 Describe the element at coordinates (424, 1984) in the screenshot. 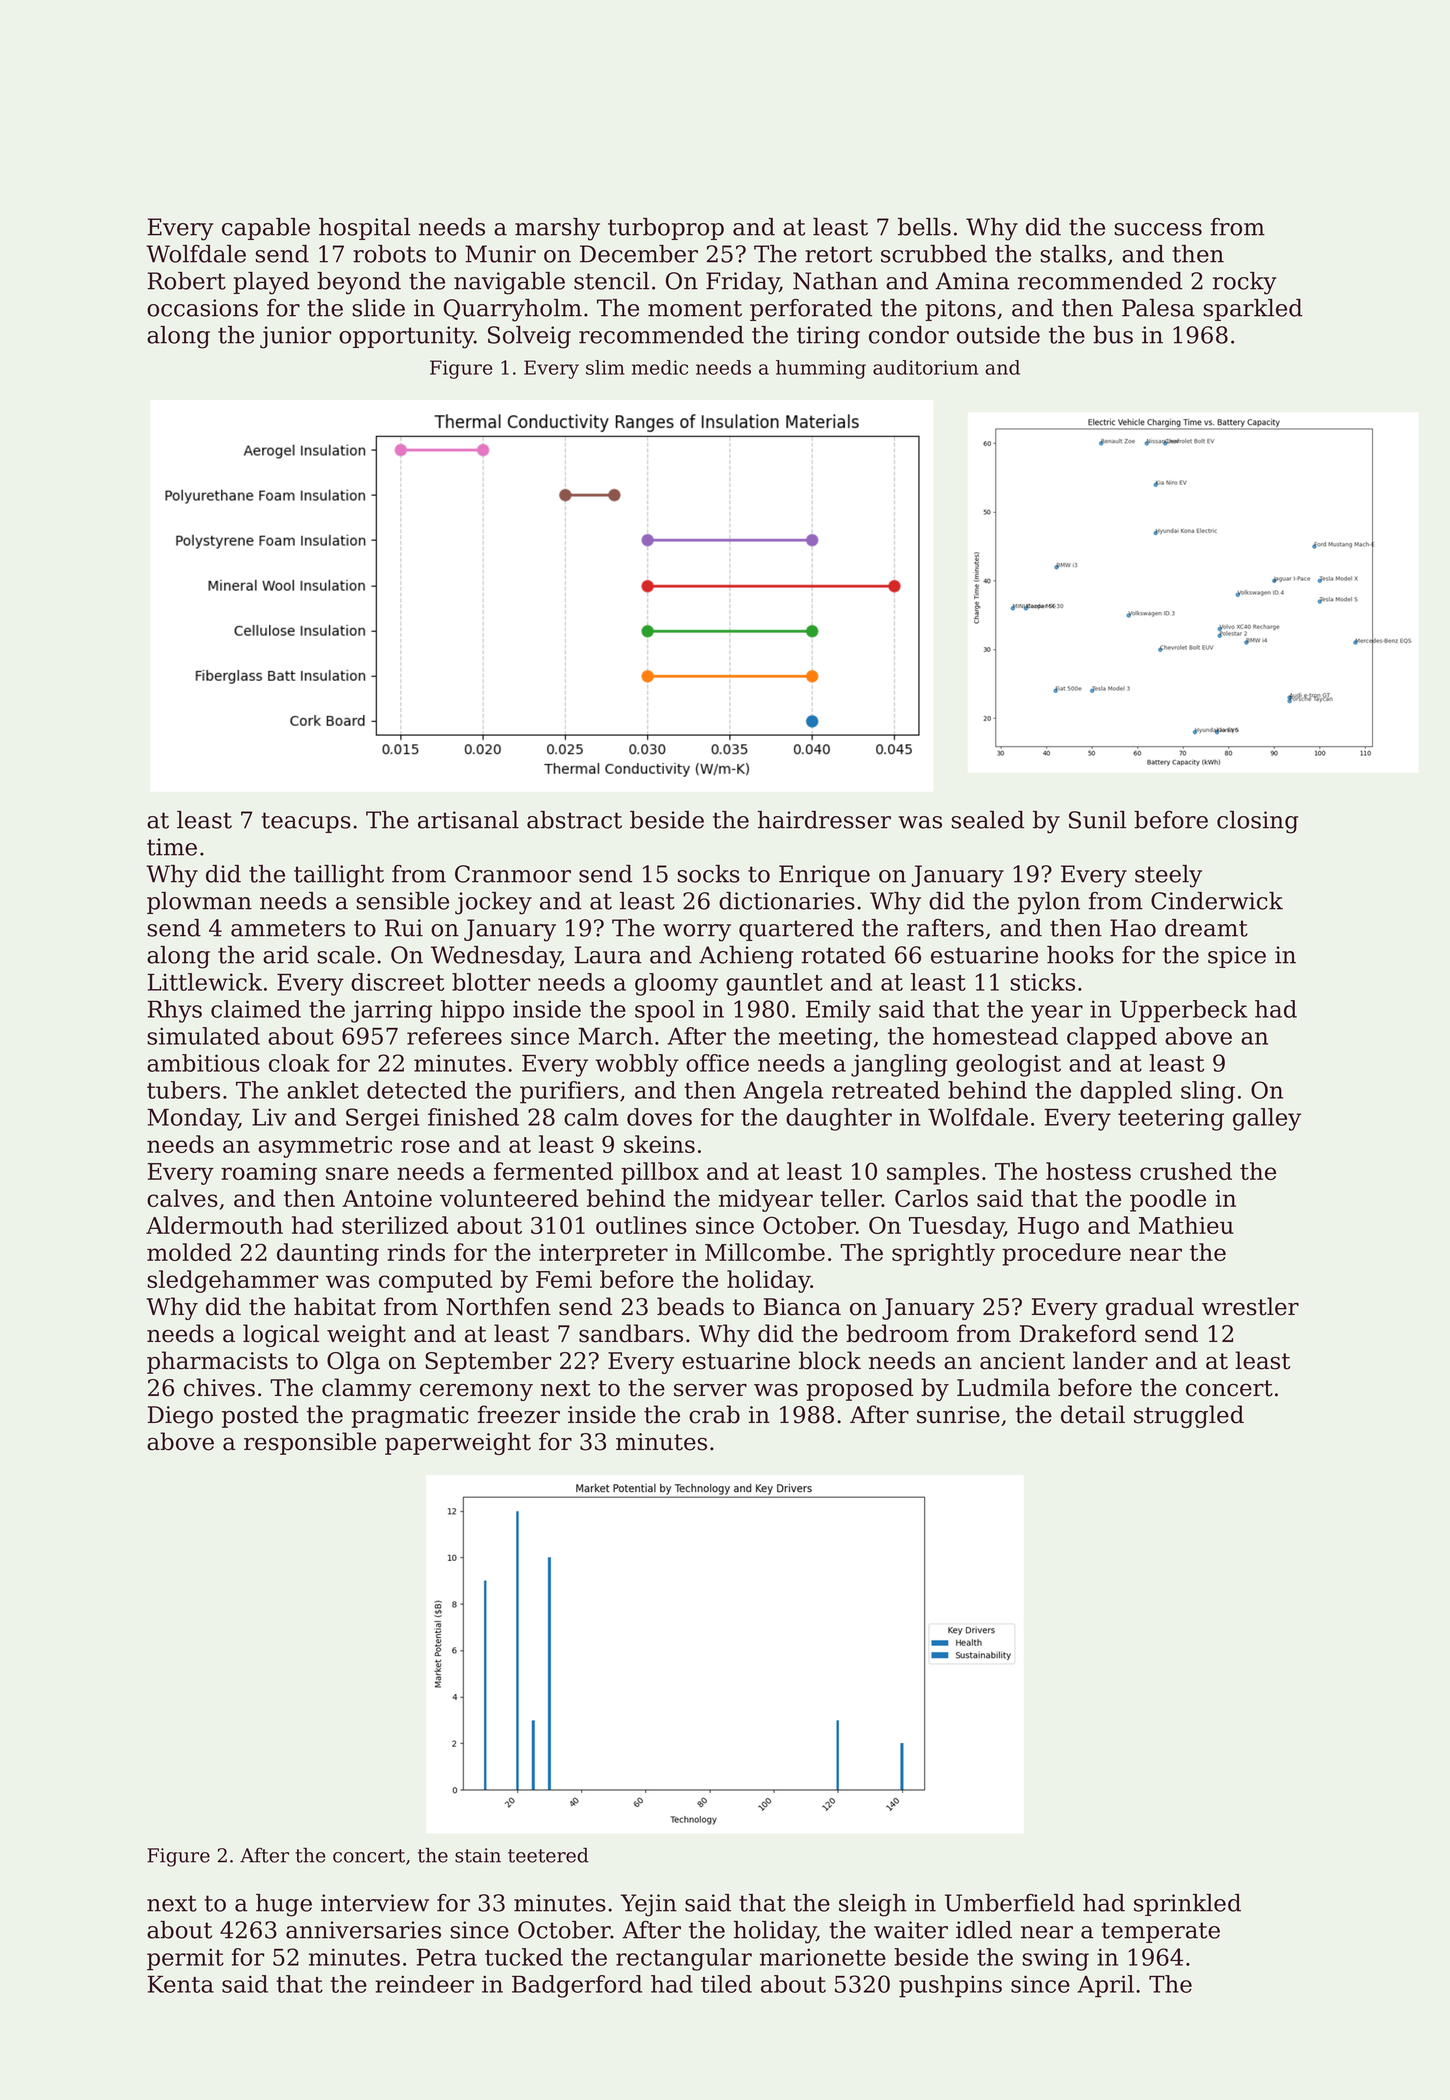

I see `reindeer` at that location.
